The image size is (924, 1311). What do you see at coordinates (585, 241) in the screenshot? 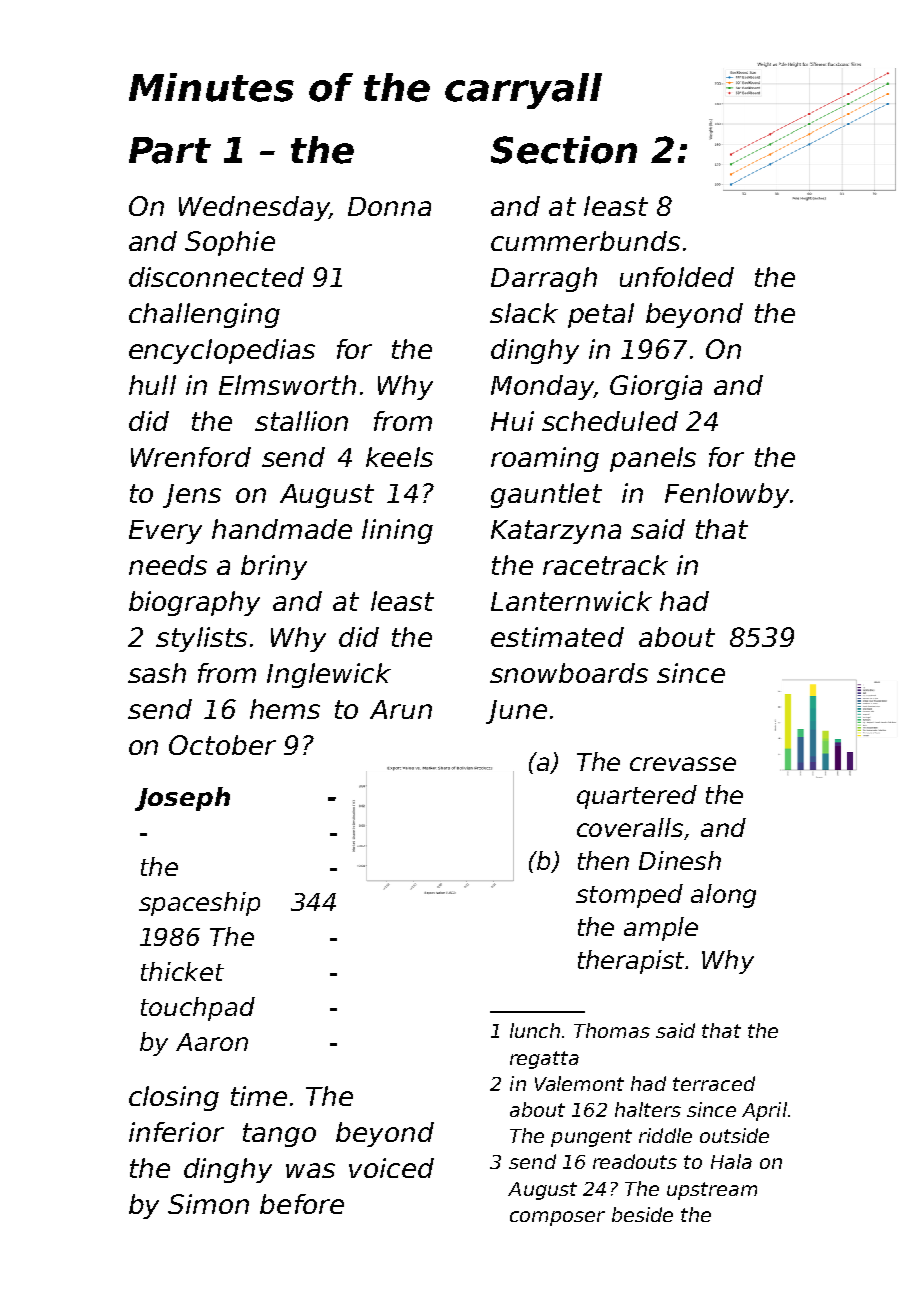
I see `cummerbunds` at bounding box center [585, 241].
